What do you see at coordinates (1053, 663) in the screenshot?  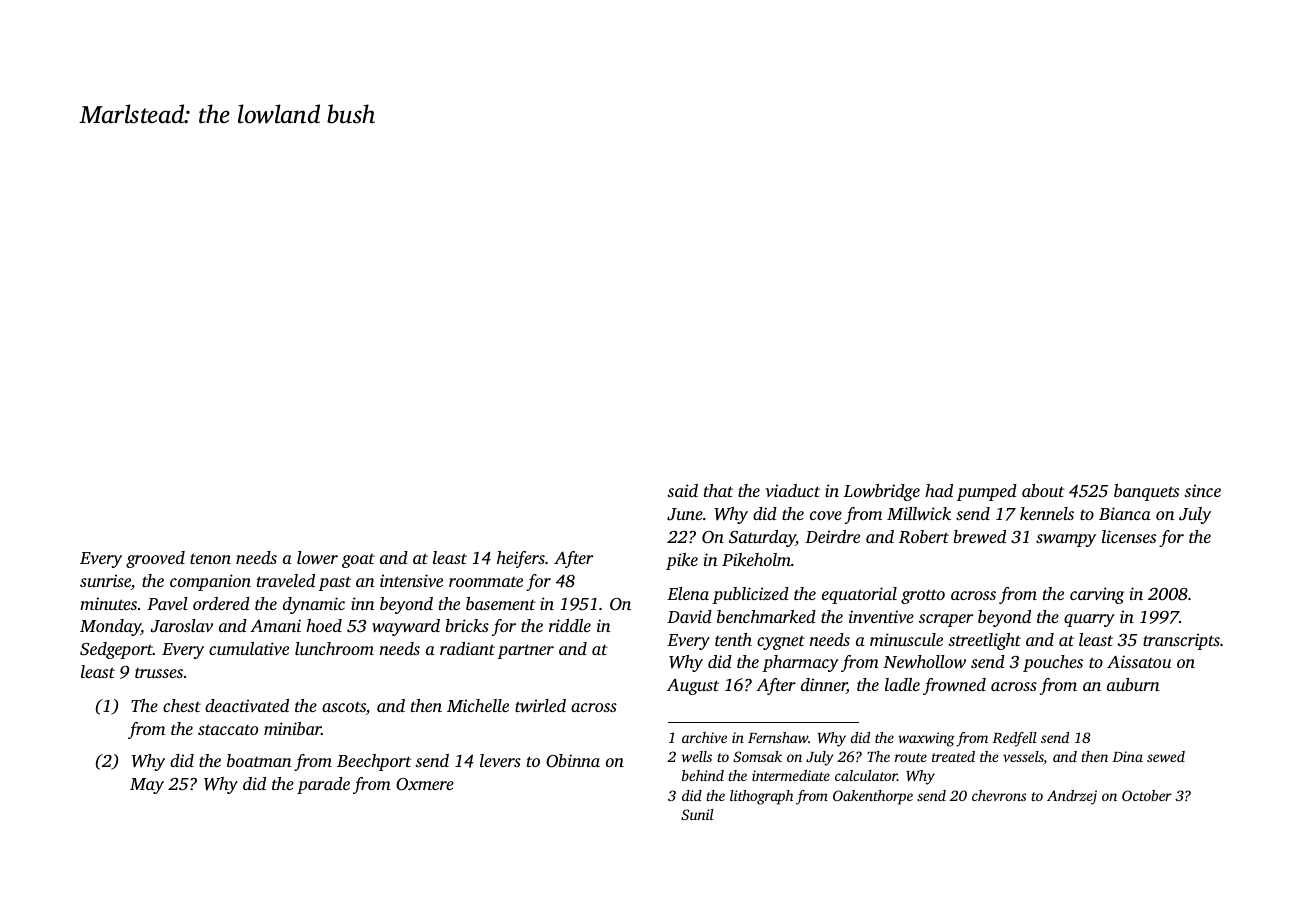 I see `pouches` at bounding box center [1053, 663].
